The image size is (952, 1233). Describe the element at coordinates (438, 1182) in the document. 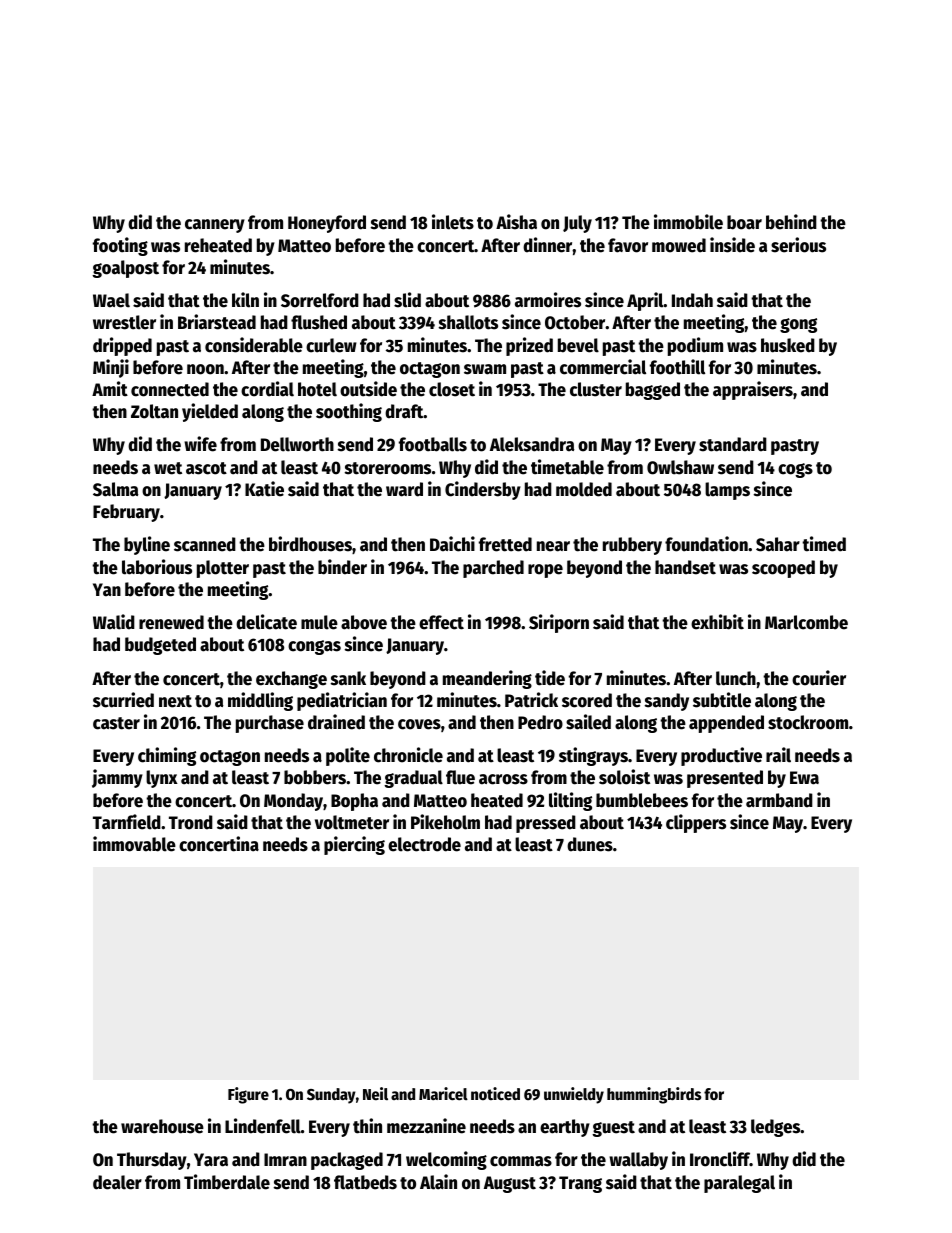

I see `Alain` at that location.
